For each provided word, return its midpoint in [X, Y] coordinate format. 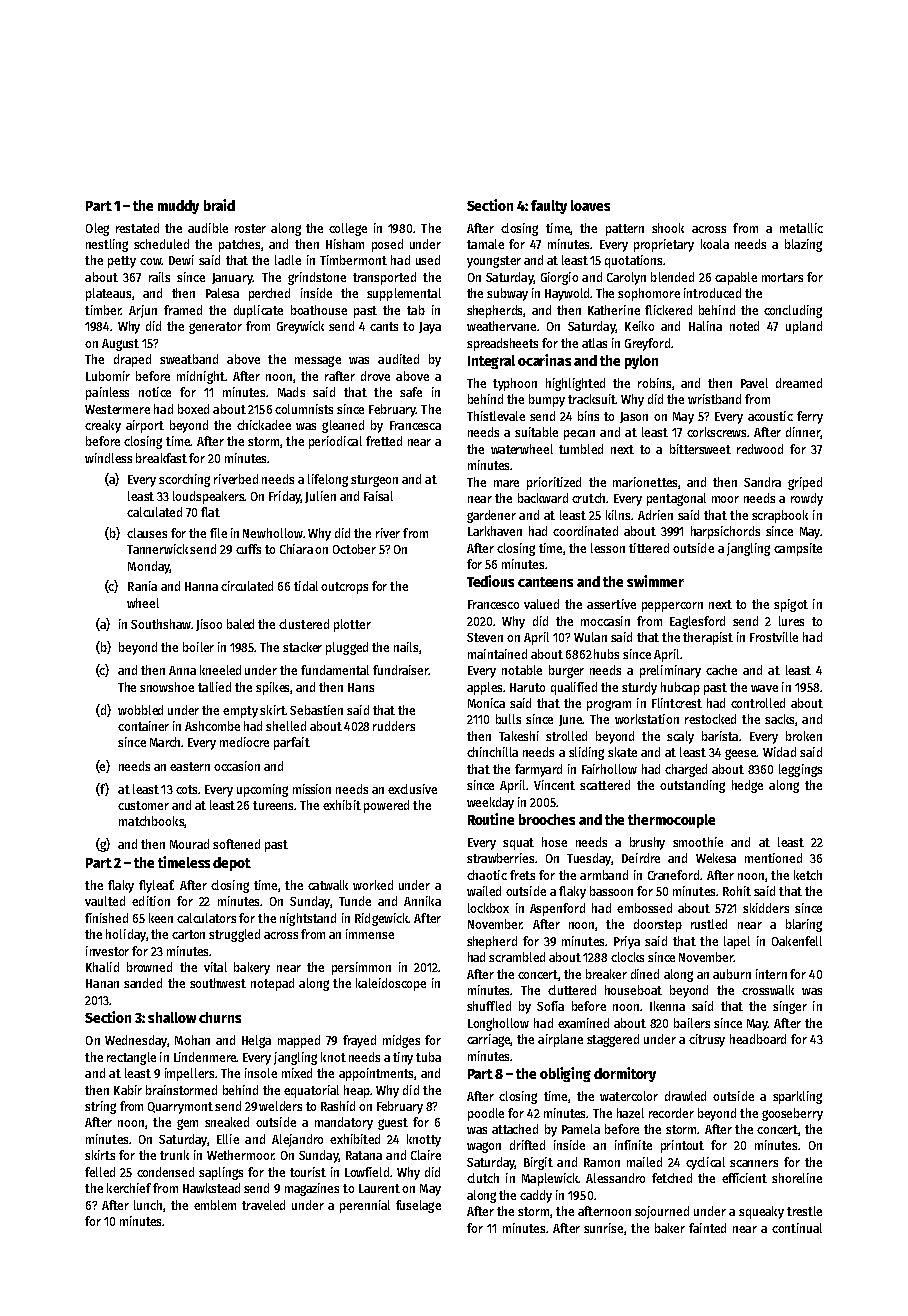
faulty [549, 207]
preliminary [670, 671]
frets [522, 875]
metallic [801, 228]
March [165, 742]
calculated [154, 512]
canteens [545, 582]
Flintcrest [677, 703]
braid [219, 205]
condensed [165, 1172]
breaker [606, 974]
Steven [485, 637]
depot [232, 864]
